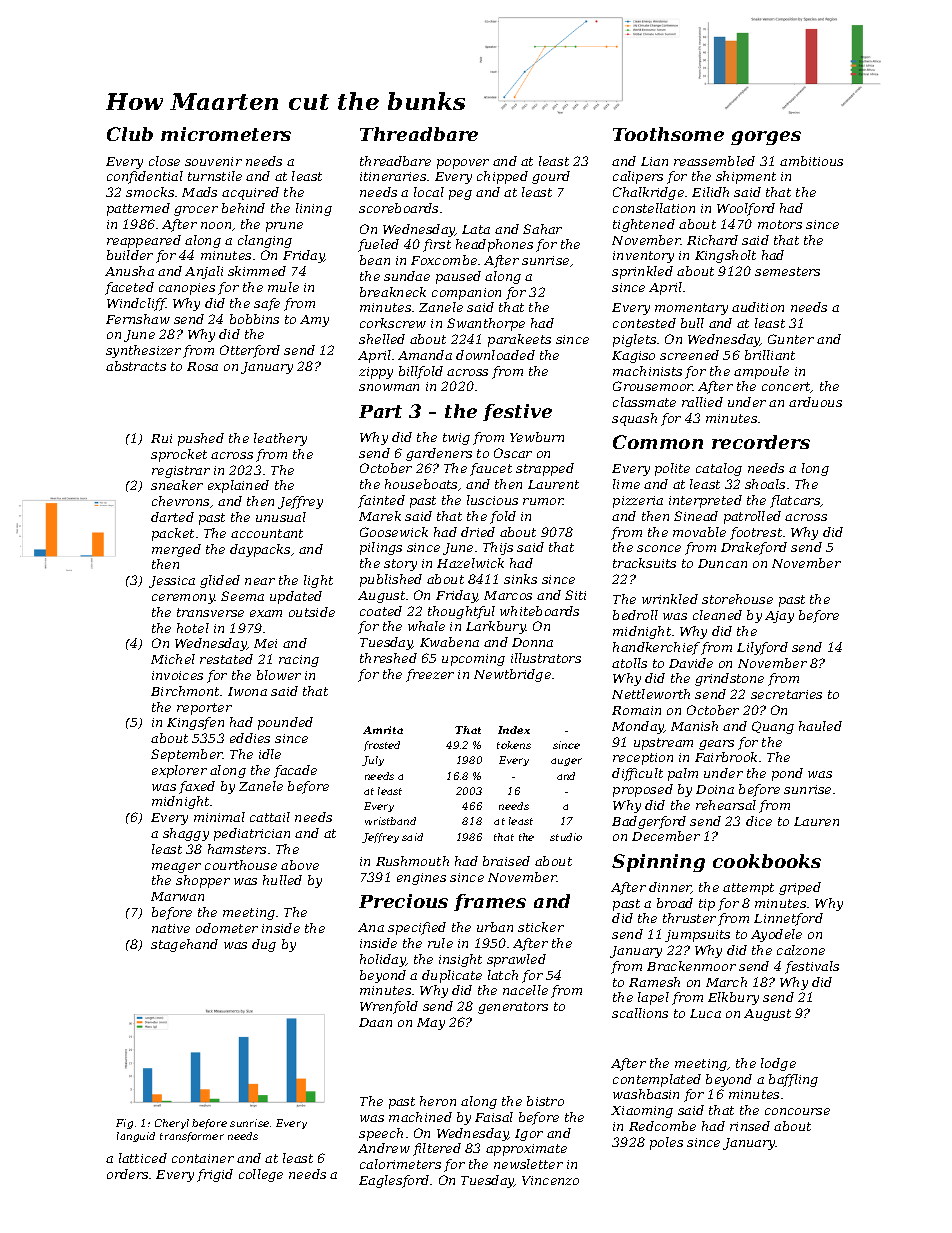 This screenshot has width=952, height=1233. I want to click on Sahar, so click(542, 229).
